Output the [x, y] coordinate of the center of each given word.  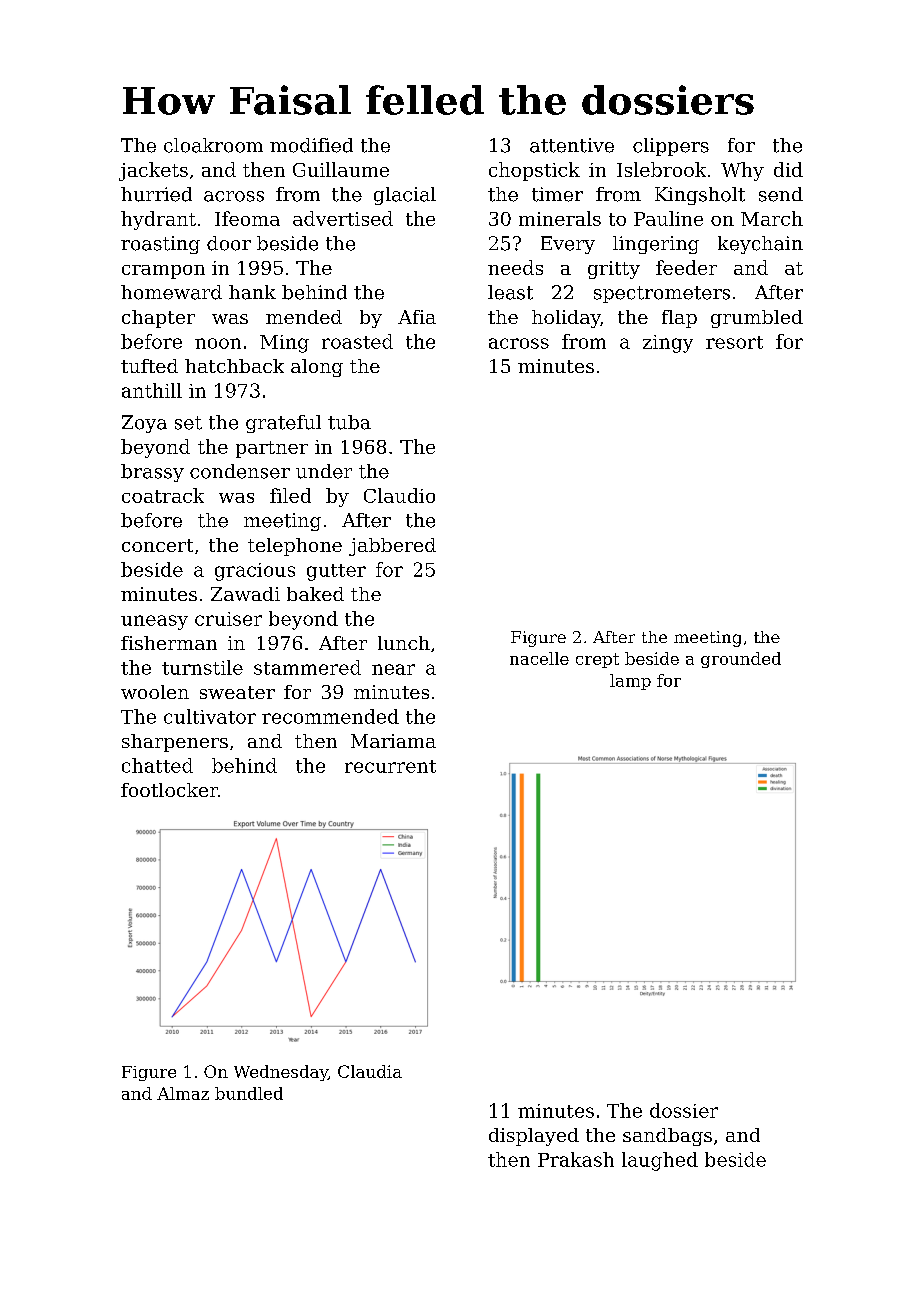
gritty [614, 270]
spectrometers [662, 294]
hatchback [234, 366]
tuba [349, 422]
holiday [566, 319]
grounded [741, 660]
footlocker [169, 790]
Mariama [393, 741]
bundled [249, 1093]
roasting [160, 245]
